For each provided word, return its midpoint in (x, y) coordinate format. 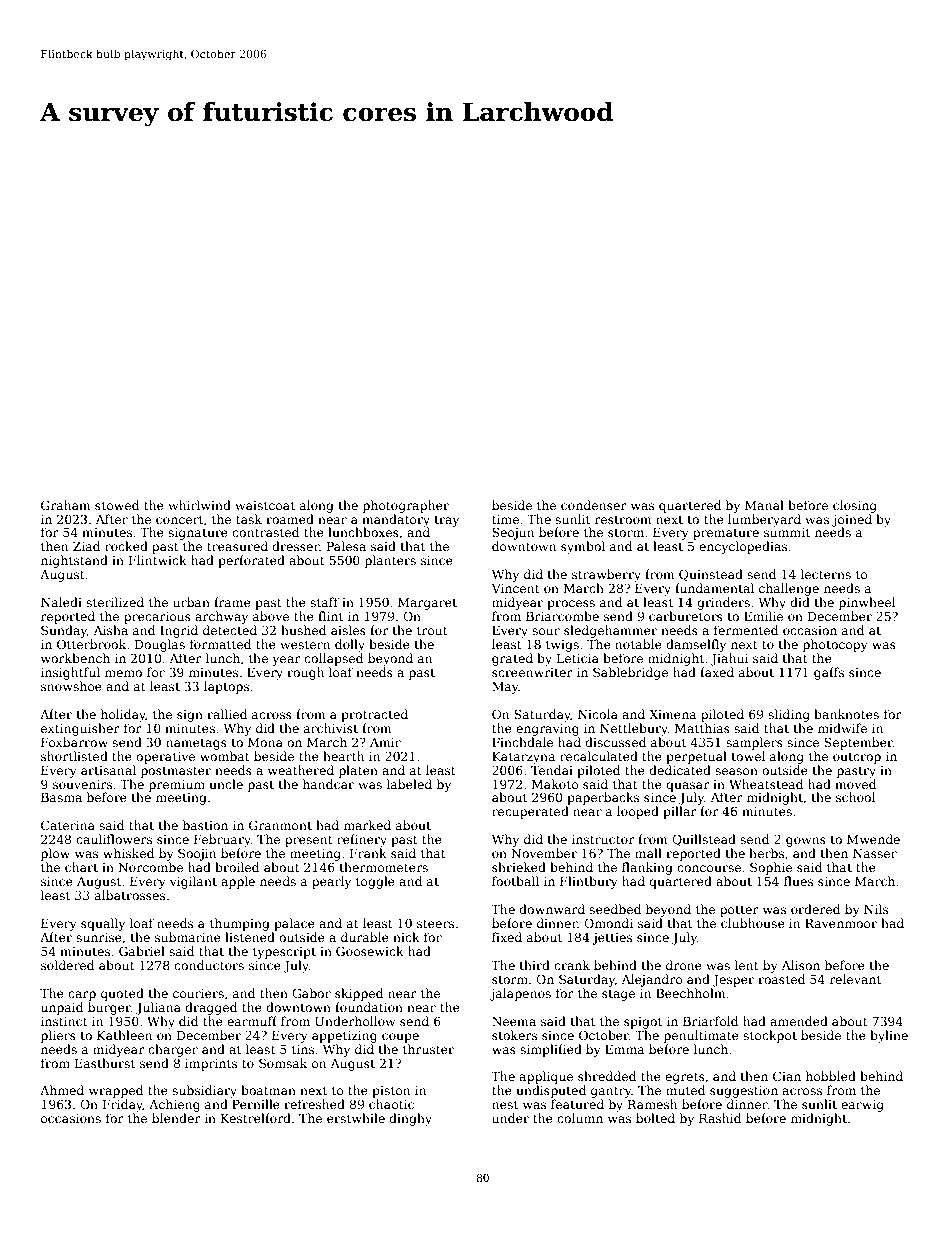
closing (855, 506)
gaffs (829, 673)
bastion (205, 825)
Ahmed (62, 1090)
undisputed (551, 1091)
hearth (343, 756)
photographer (406, 506)
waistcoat (265, 505)
